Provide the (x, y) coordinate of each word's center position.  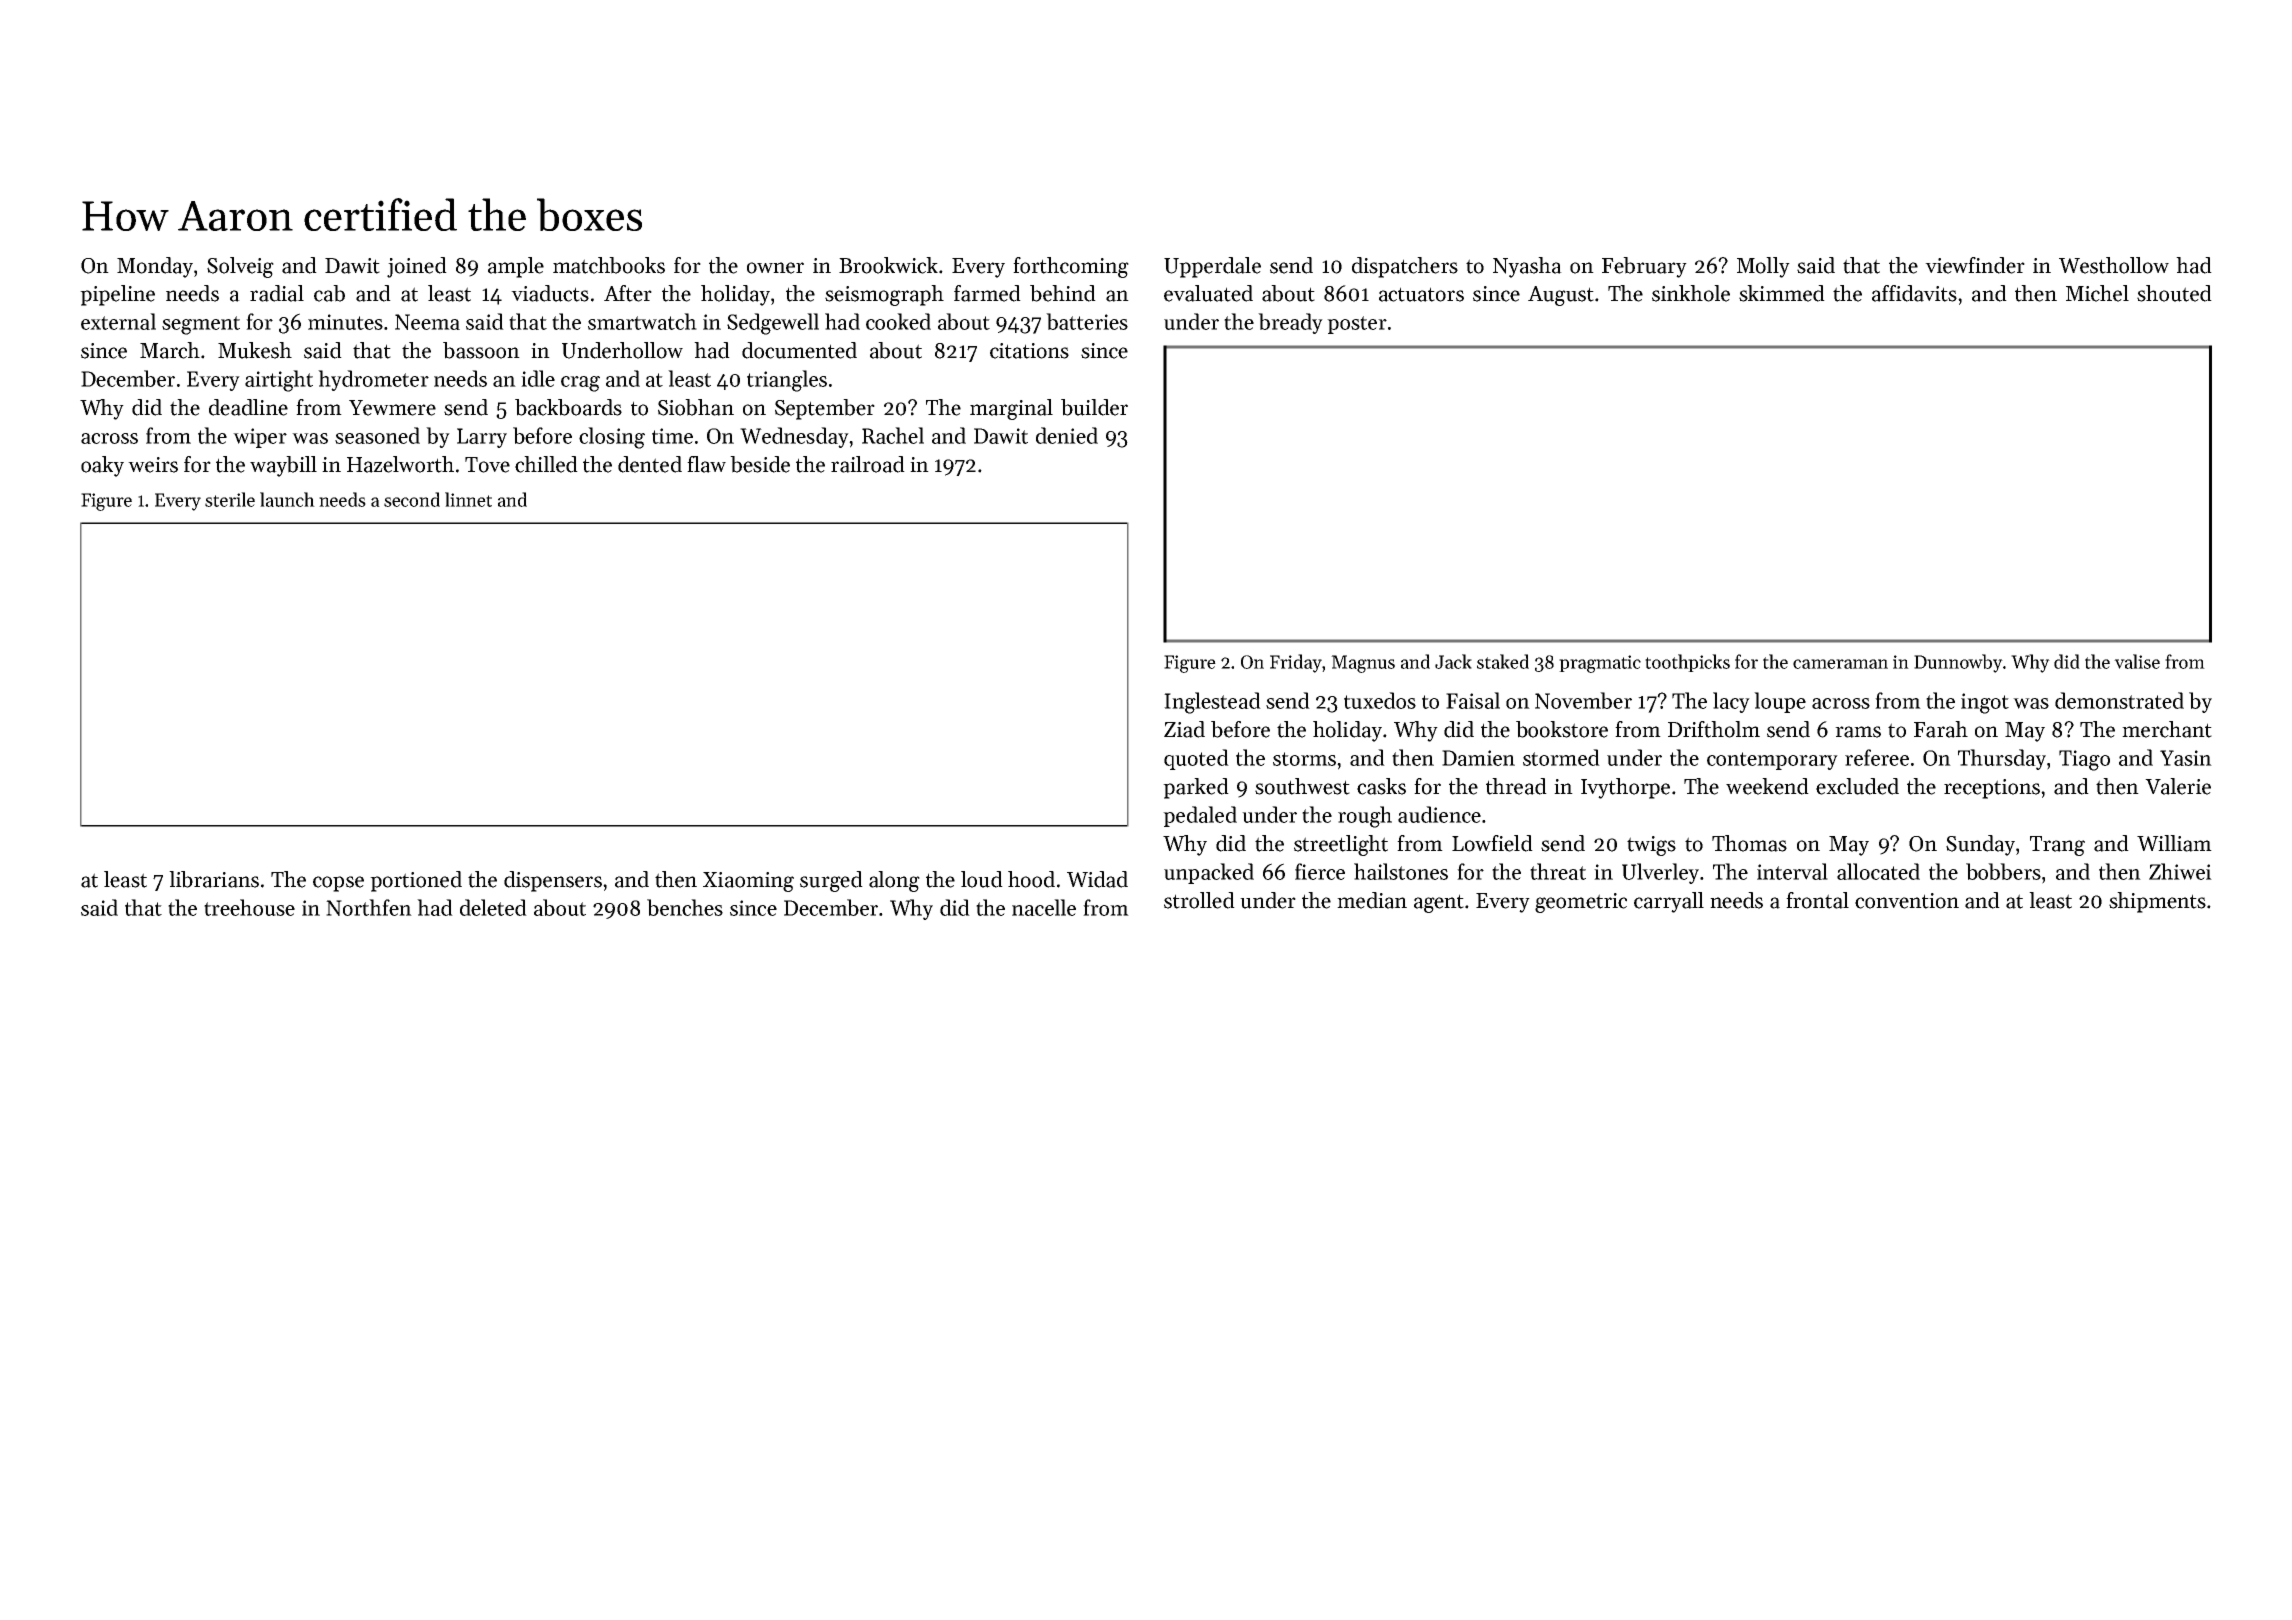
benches (685, 907)
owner (775, 268)
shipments (2157, 902)
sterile (230, 499)
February (1644, 267)
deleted (493, 907)
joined (417, 267)
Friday (1296, 663)
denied (1067, 435)
